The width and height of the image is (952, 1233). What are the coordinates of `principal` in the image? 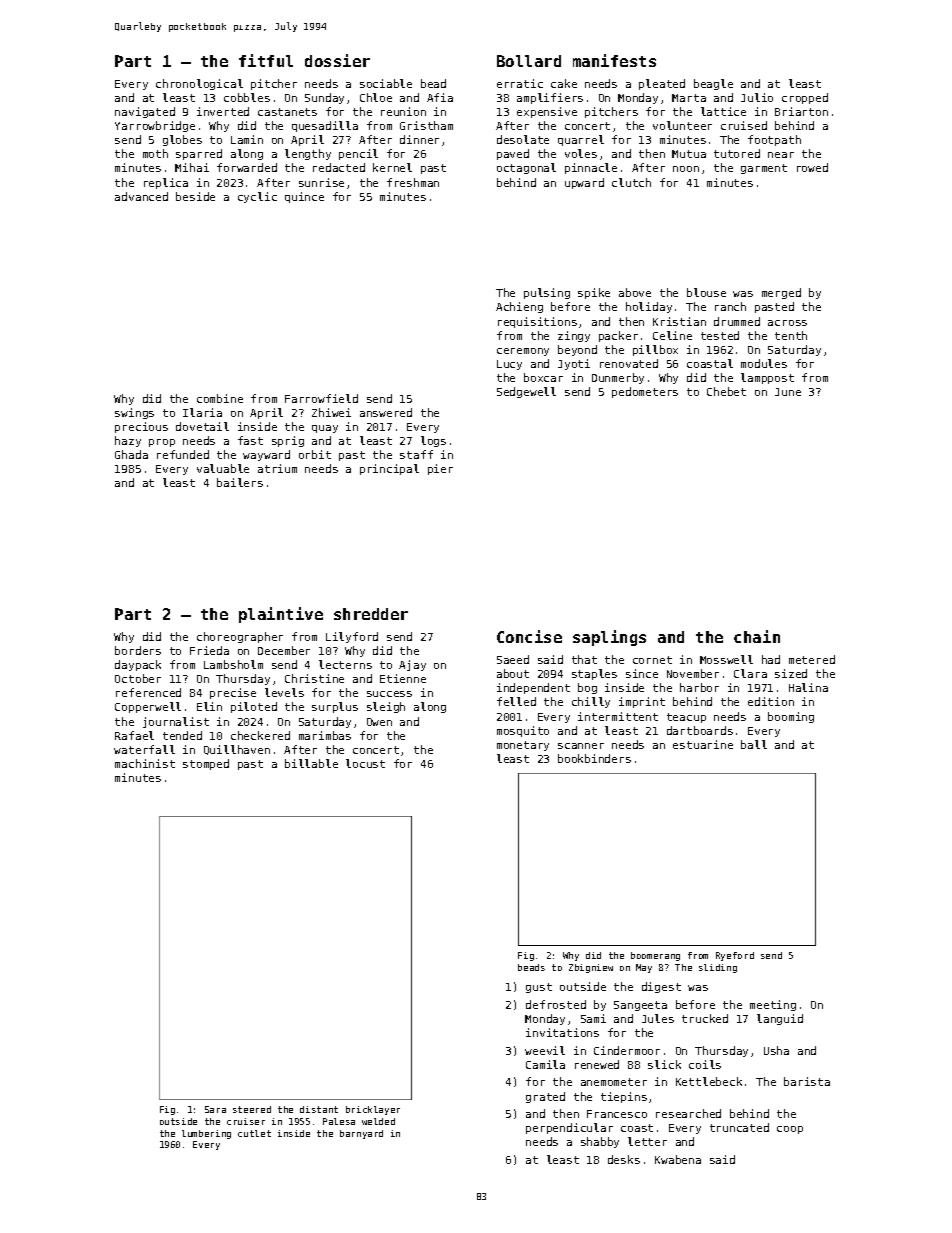 It's located at (389, 469).
